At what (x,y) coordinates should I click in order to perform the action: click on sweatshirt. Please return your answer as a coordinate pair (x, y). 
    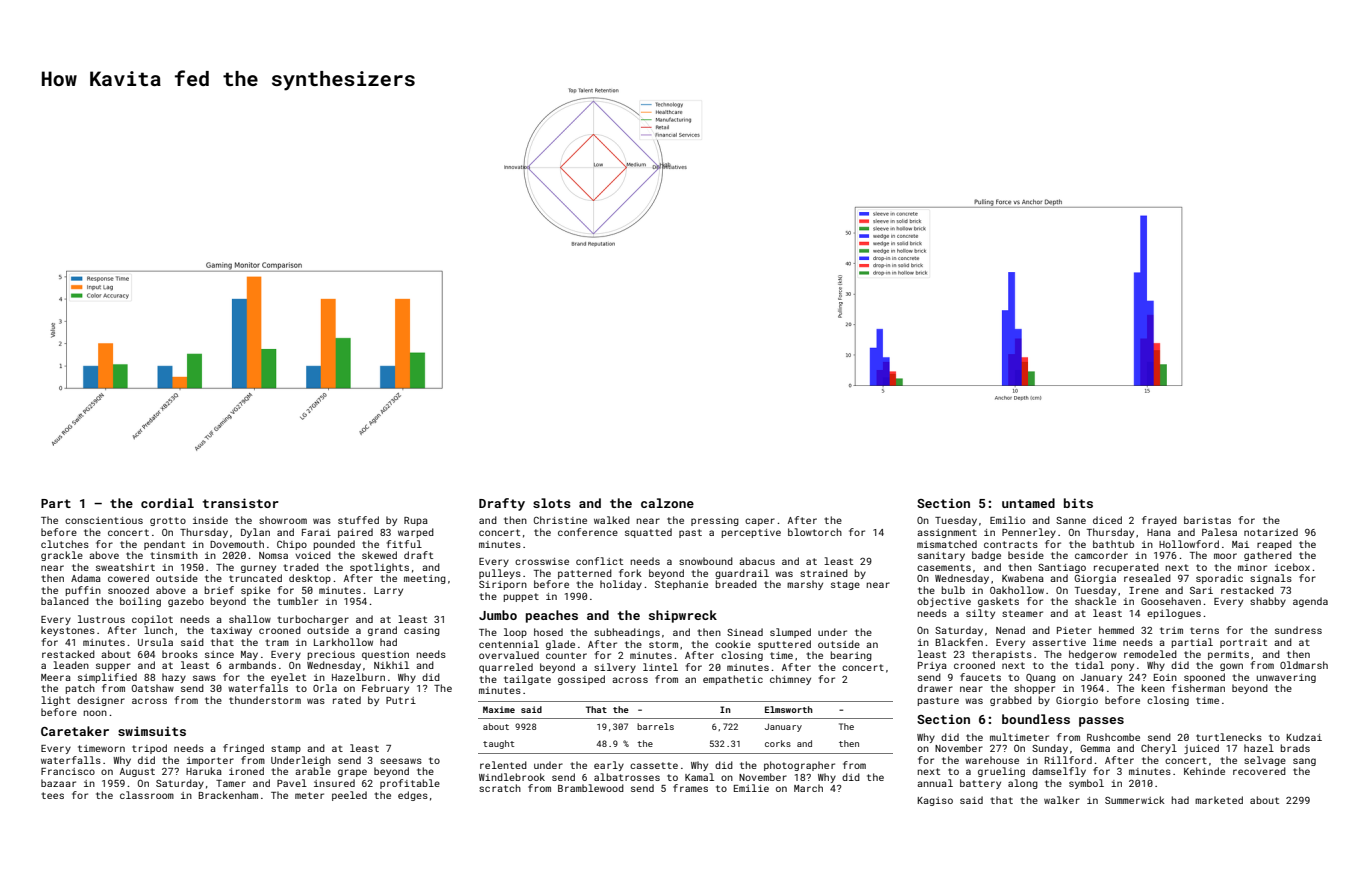
    Looking at the image, I should click on (125, 567).
